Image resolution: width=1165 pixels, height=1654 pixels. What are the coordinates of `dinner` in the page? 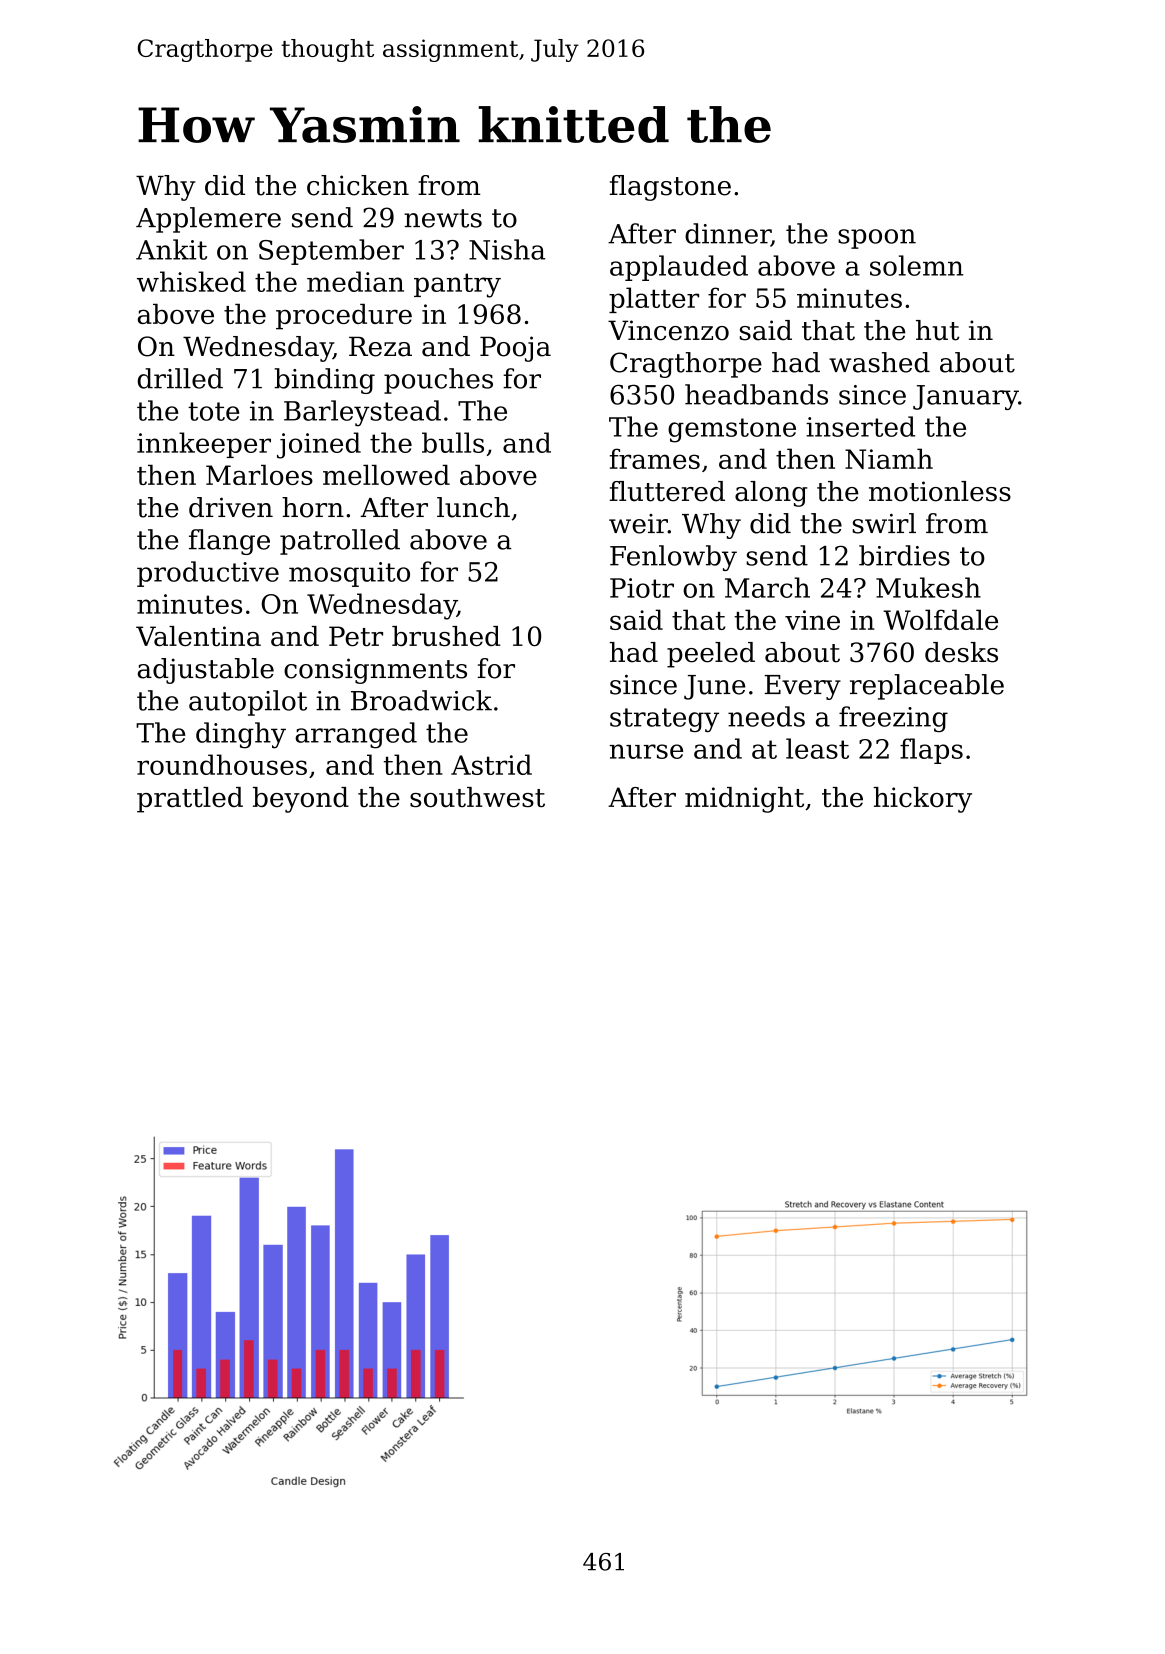 It's located at (728, 234).
